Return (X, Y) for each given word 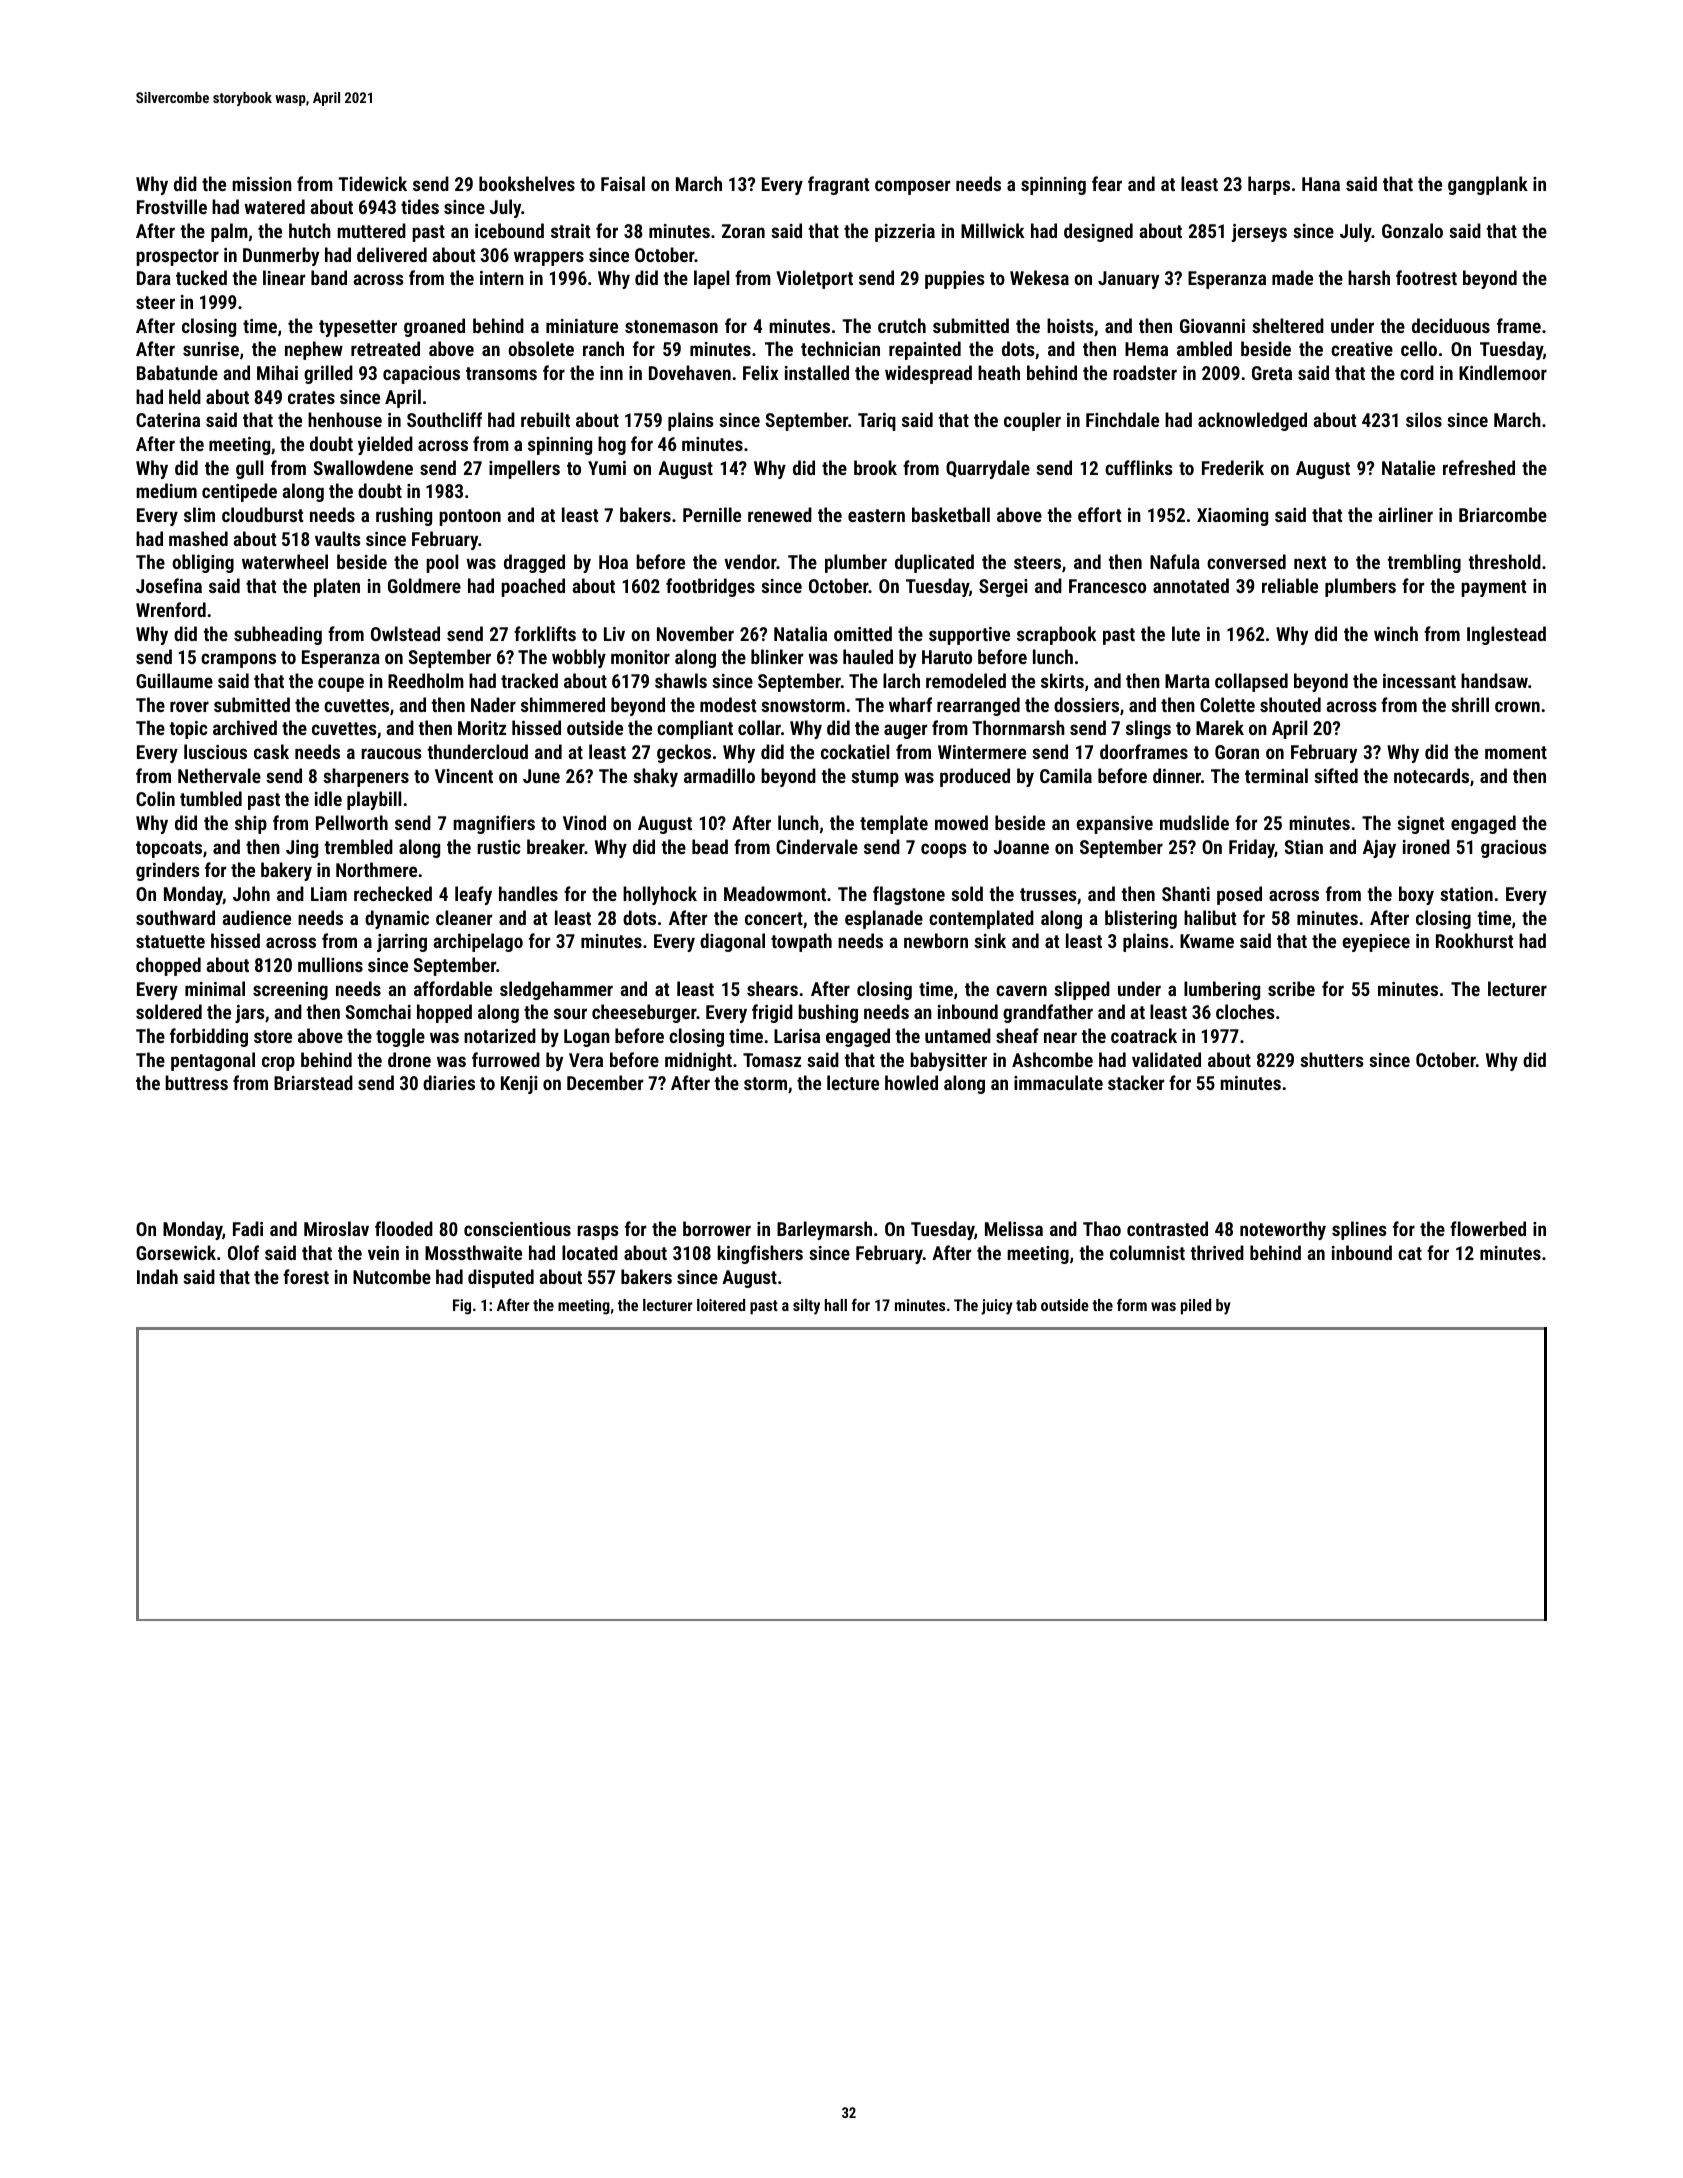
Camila (1066, 775)
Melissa (1014, 1228)
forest (306, 1276)
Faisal (623, 183)
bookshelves (527, 183)
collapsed (1251, 682)
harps (1269, 185)
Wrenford (171, 609)
